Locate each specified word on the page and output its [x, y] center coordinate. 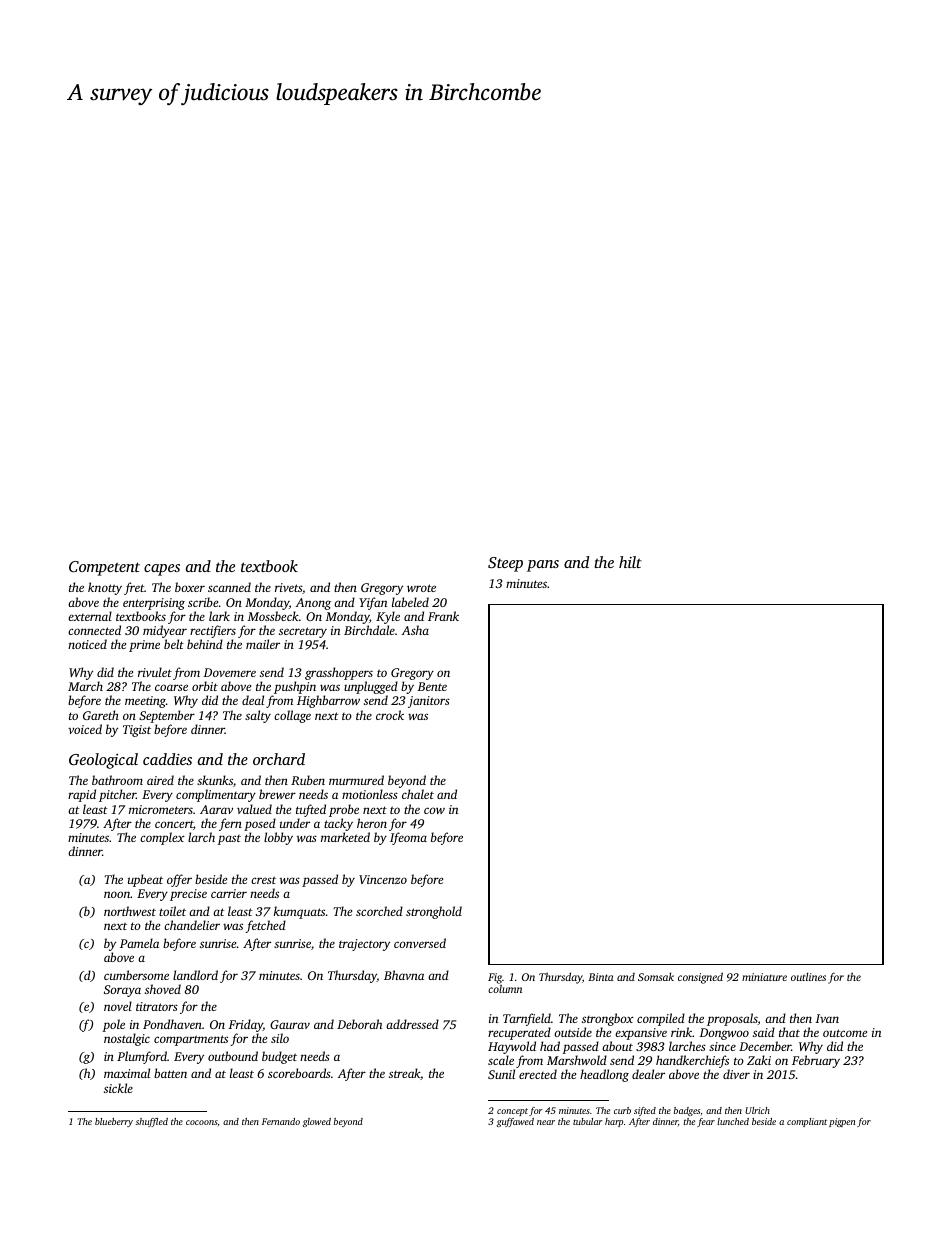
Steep [505, 564]
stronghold [434, 912]
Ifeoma [408, 838]
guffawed [515, 1122]
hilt [630, 562]
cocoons [201, 1122]
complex [162, 838]
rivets [288, 587]
